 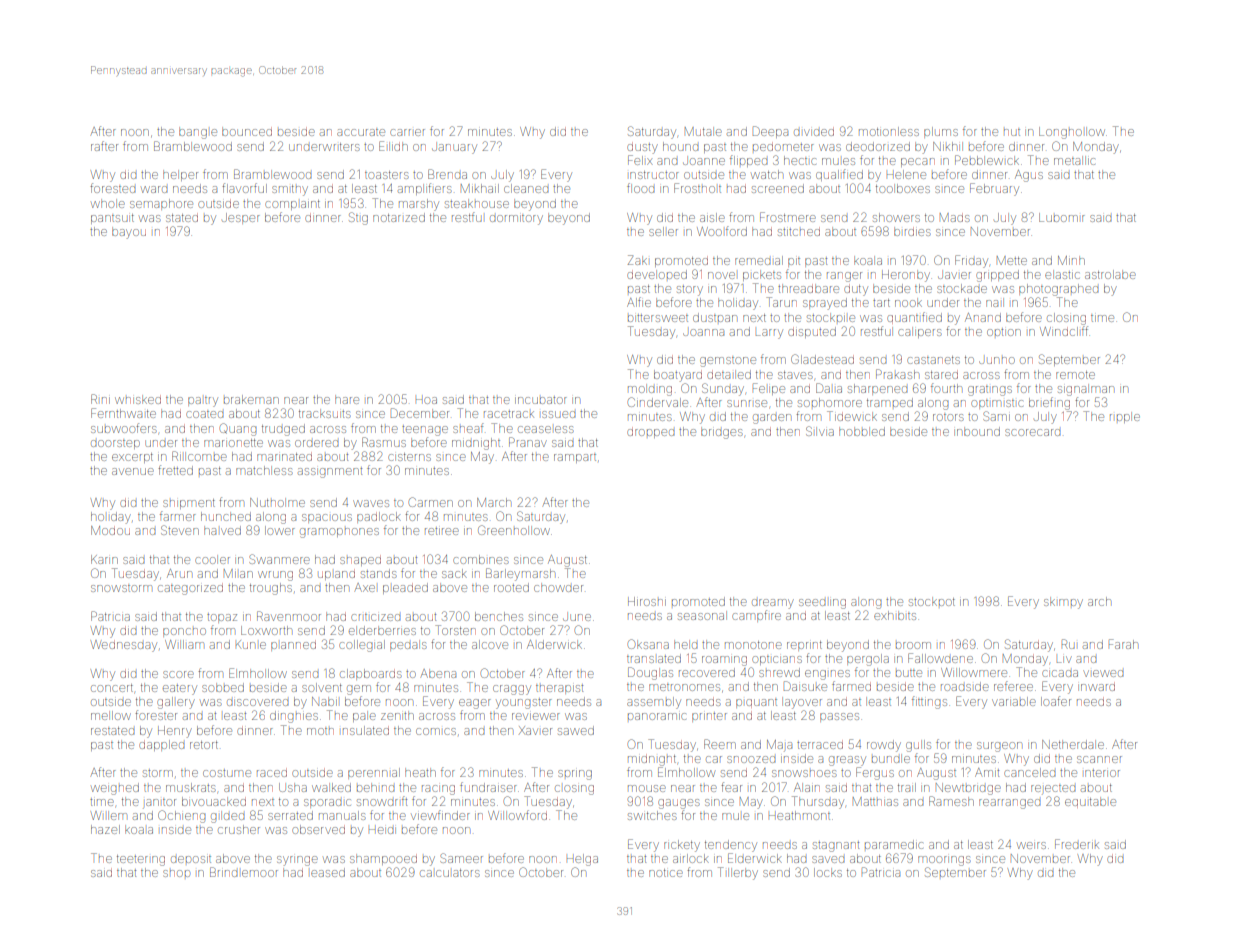 What do you see at coordinates (1102, 773) in the screenshot?
I see `interior` at bounding box center [1102, 773].
